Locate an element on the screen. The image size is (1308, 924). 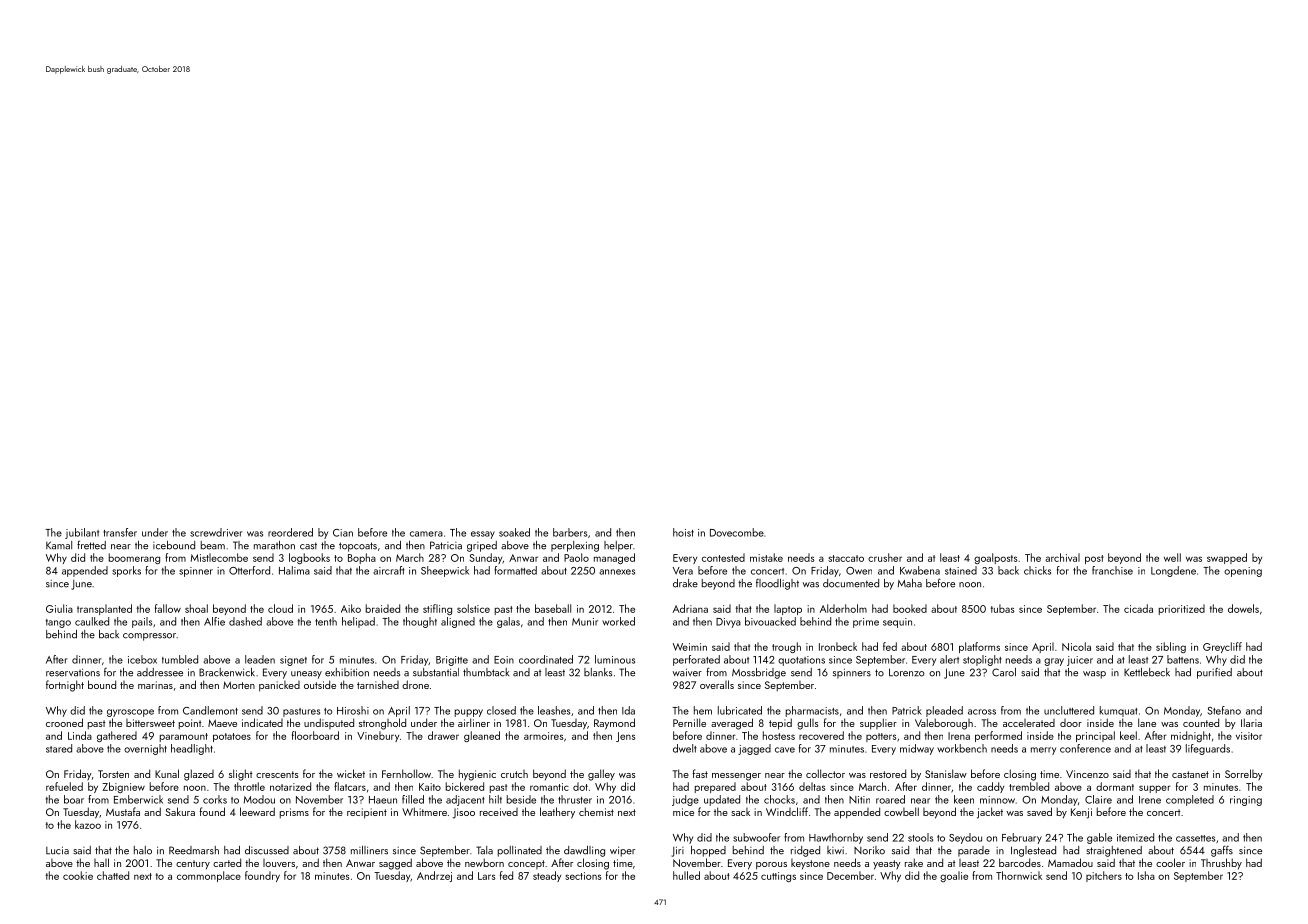
Cian is located at coordinates (343, 533).
